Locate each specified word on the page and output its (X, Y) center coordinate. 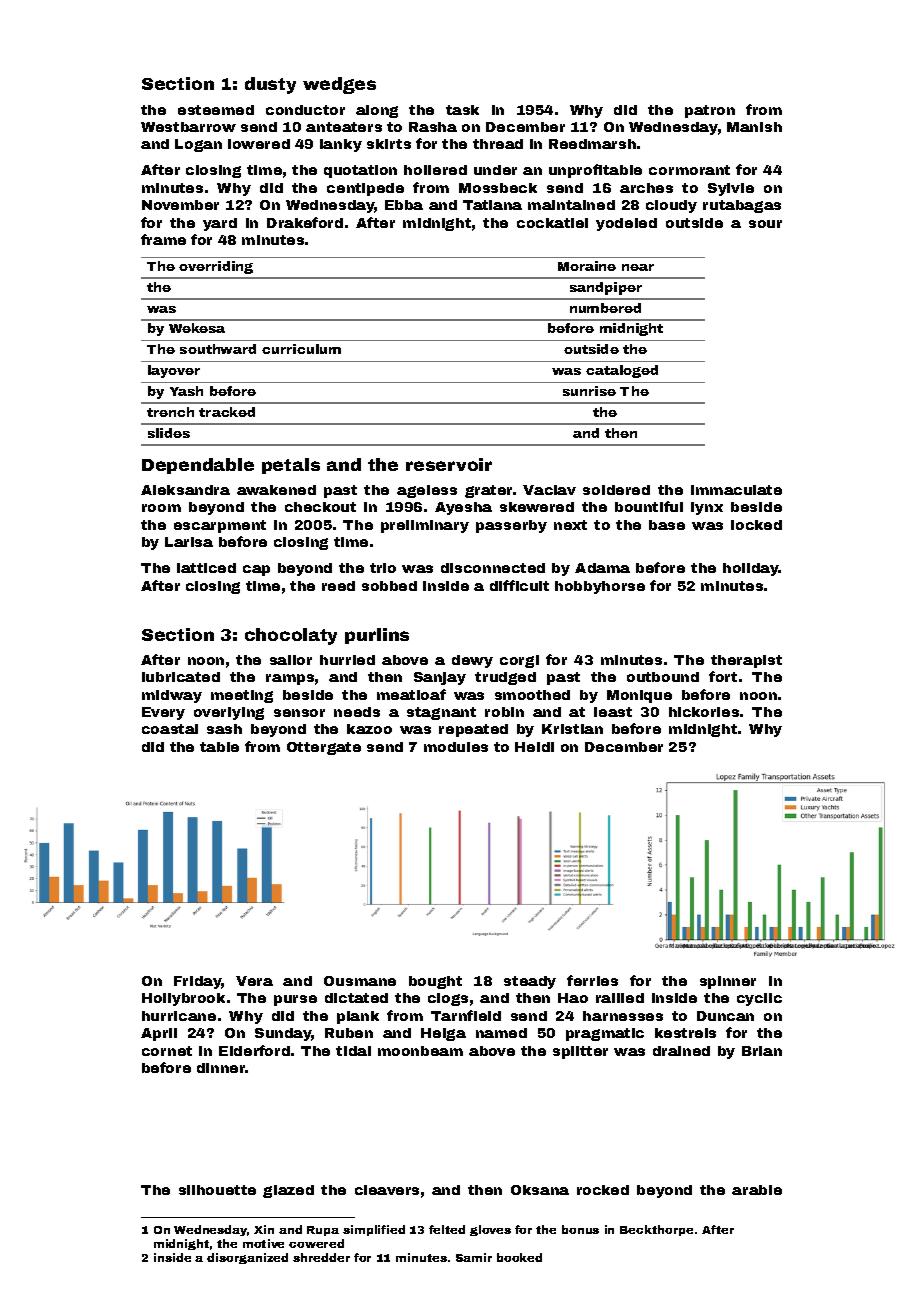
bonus (580, 1229)
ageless (427, 491)
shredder (321, 1257)
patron (710, 111)
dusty (270, 85)
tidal (353, 1051)
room (161, 508)
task (462, 110)
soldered (616, 490)
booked (519, 1257)
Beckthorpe (656, 1230)
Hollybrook (183, 999)
